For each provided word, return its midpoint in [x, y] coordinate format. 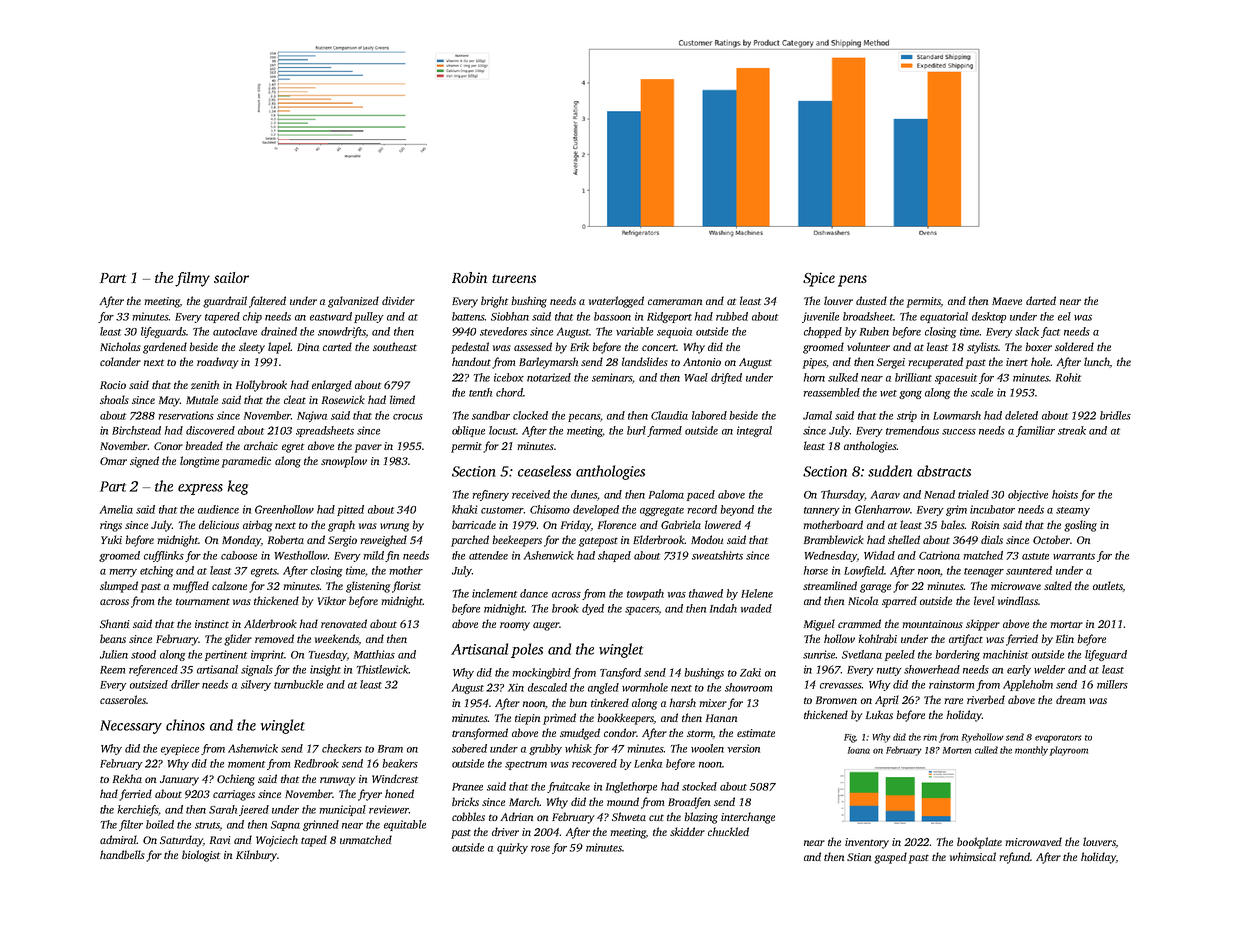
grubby [545, 749]
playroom [1069, 751]
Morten [957, 750]
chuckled [728, 831]
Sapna [285, 826]
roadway [217, 363]
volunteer [868, 346]
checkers [342, 748]
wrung [394, 527]
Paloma [666, 494]
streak [1072, 430]
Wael [696, 377]
